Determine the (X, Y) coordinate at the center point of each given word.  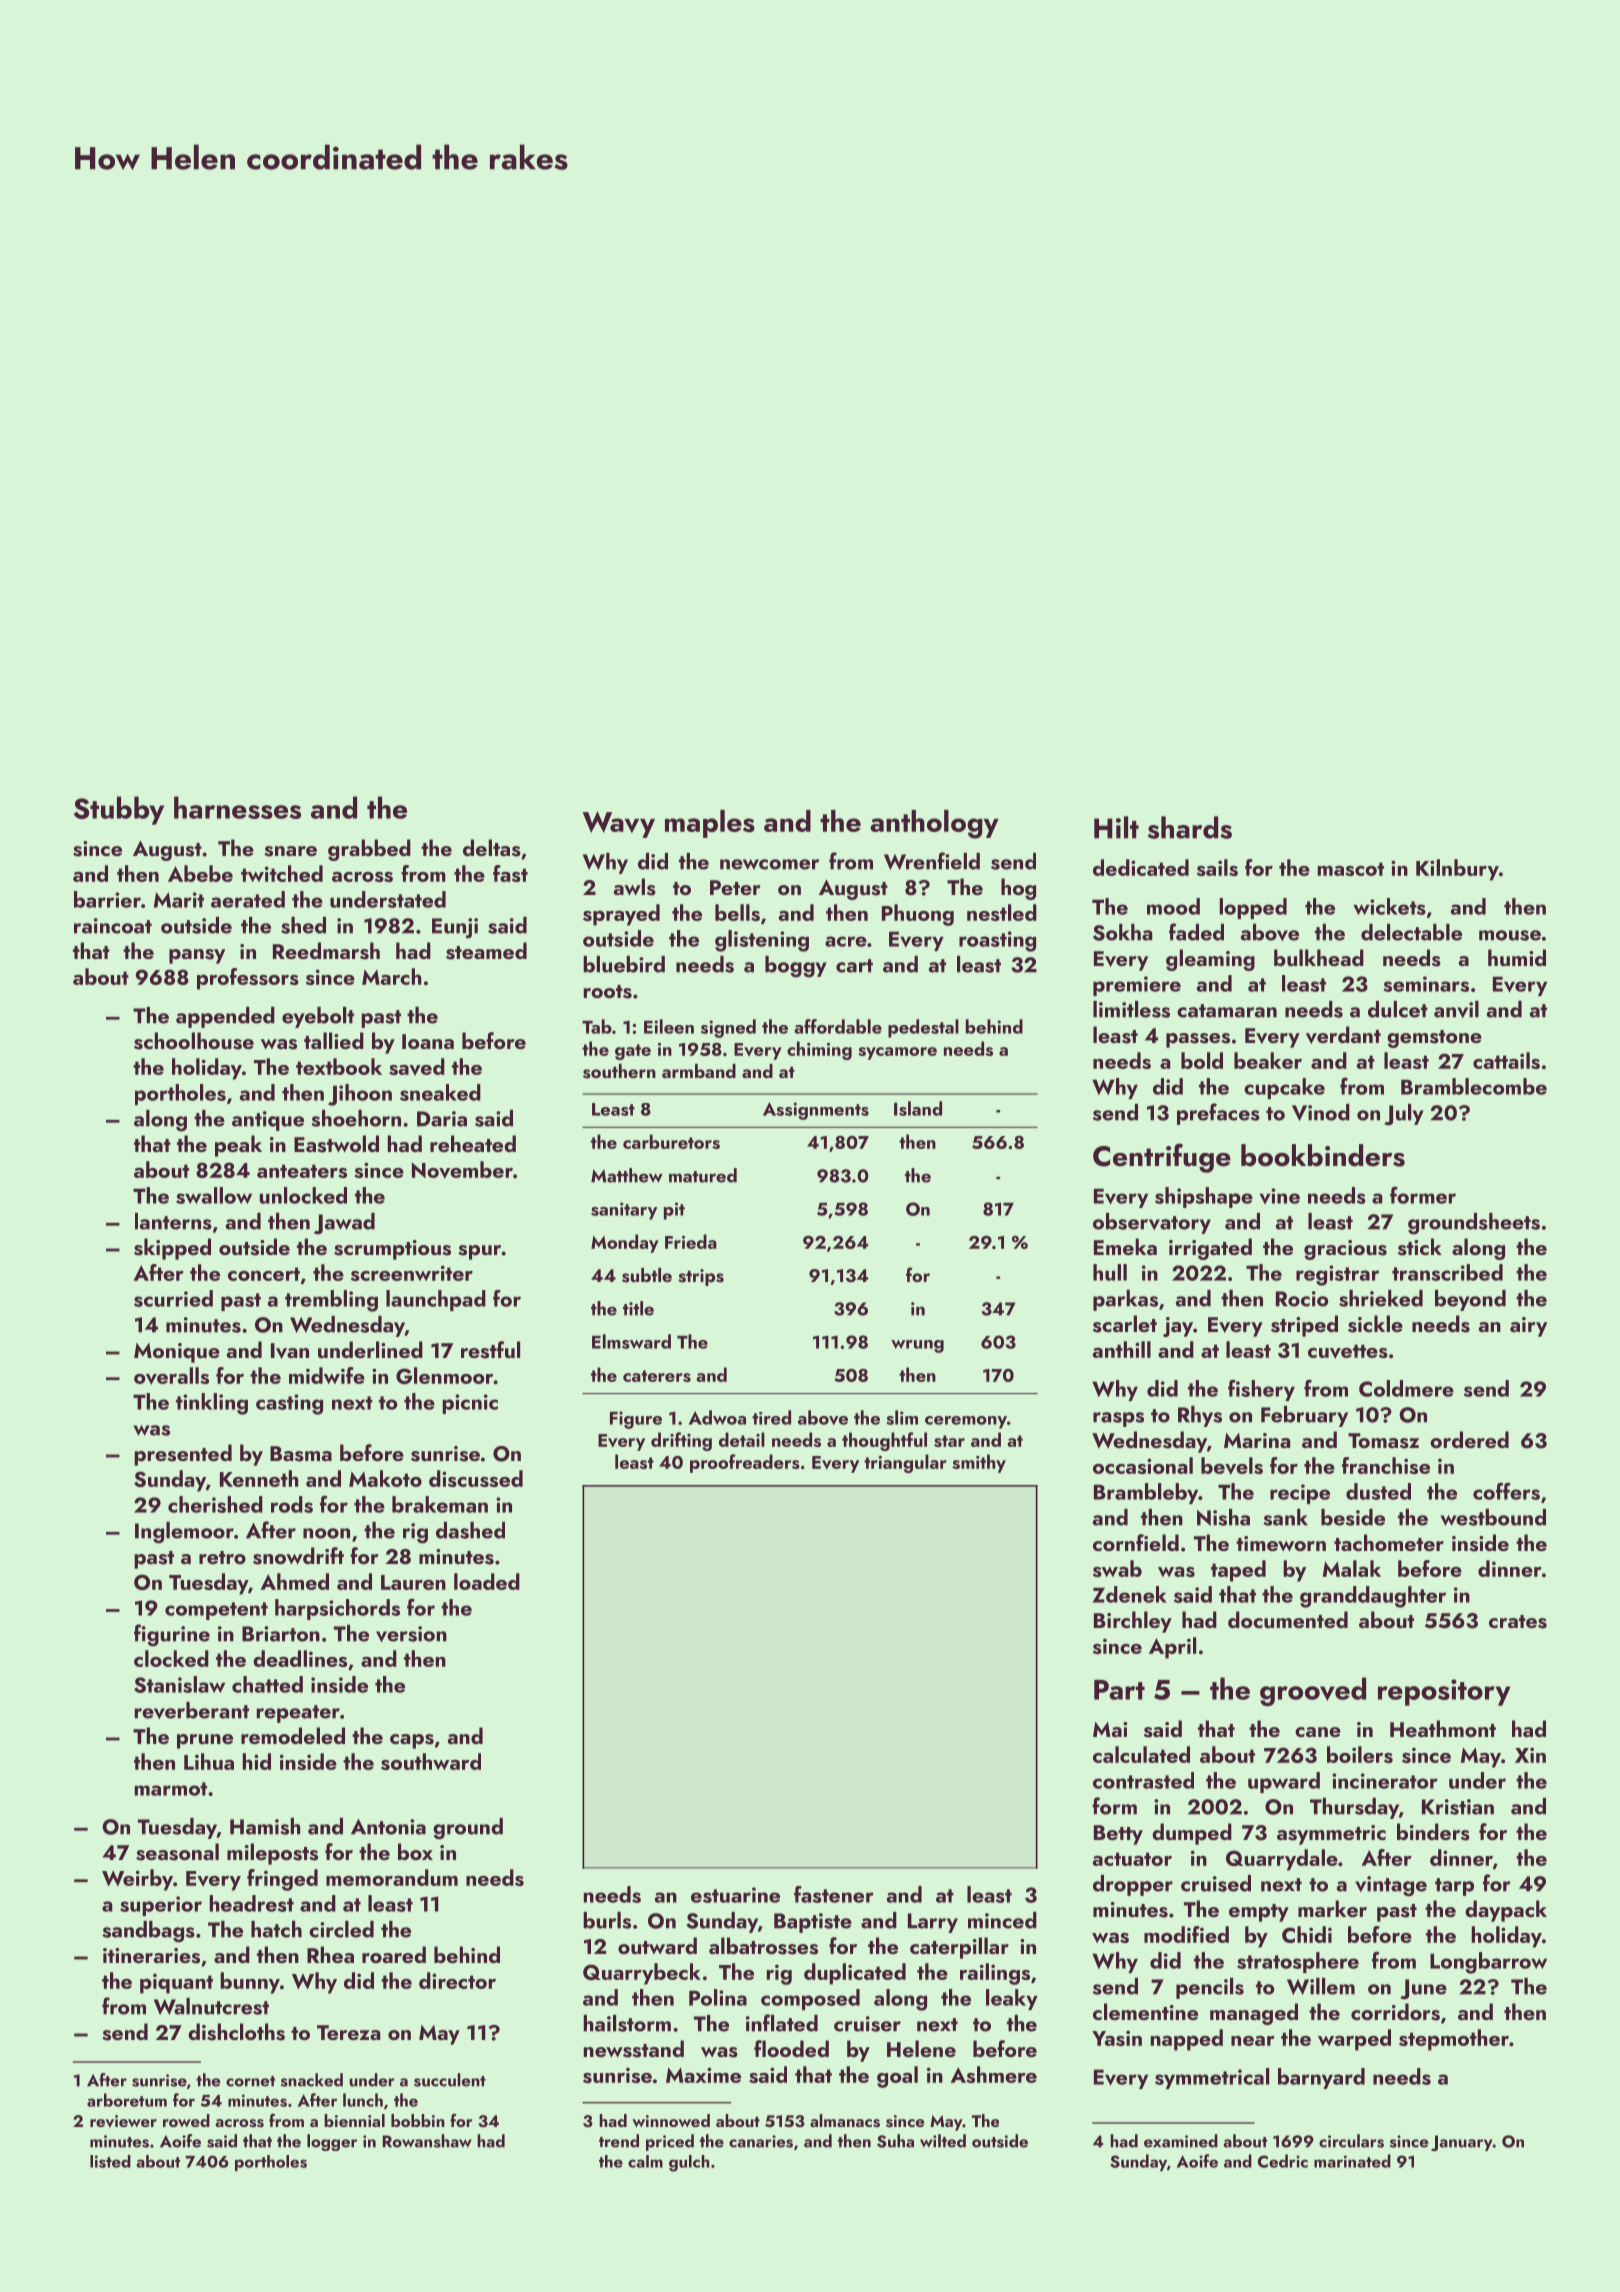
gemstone (1434, 1039)
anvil (1456, 1009)
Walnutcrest (211, 2006)
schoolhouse (194, 1041)
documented (1288, 1619)
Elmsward (631, 1341)
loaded (487, 1581)
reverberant (191, 1710)
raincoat (113, 926)
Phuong (918, 915)
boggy (796, 967)
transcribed (1447, 1272)
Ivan (290, 1351)
